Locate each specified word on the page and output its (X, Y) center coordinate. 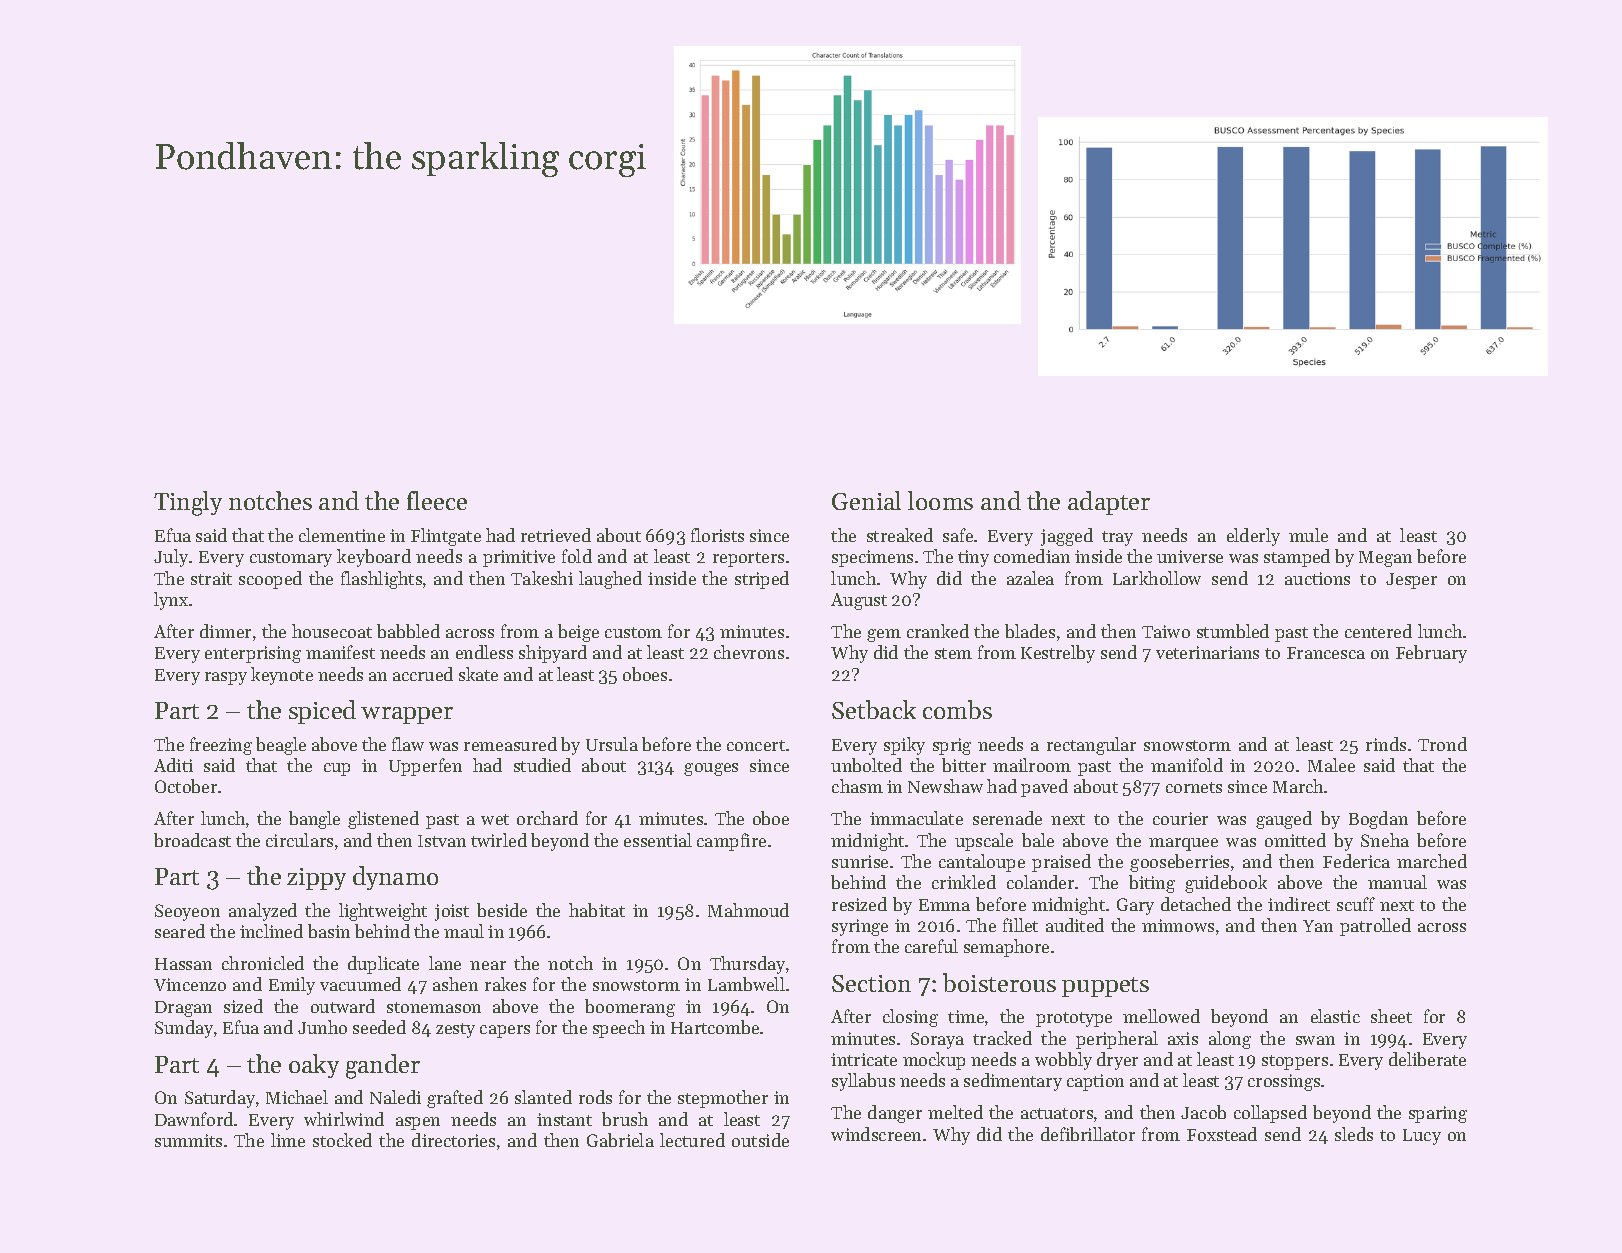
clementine (342, 535)
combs (957, 709)
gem (884, 635)
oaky (314, 1066)
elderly (1253, 537)
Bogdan (1378, 820)
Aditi (173, 765)
